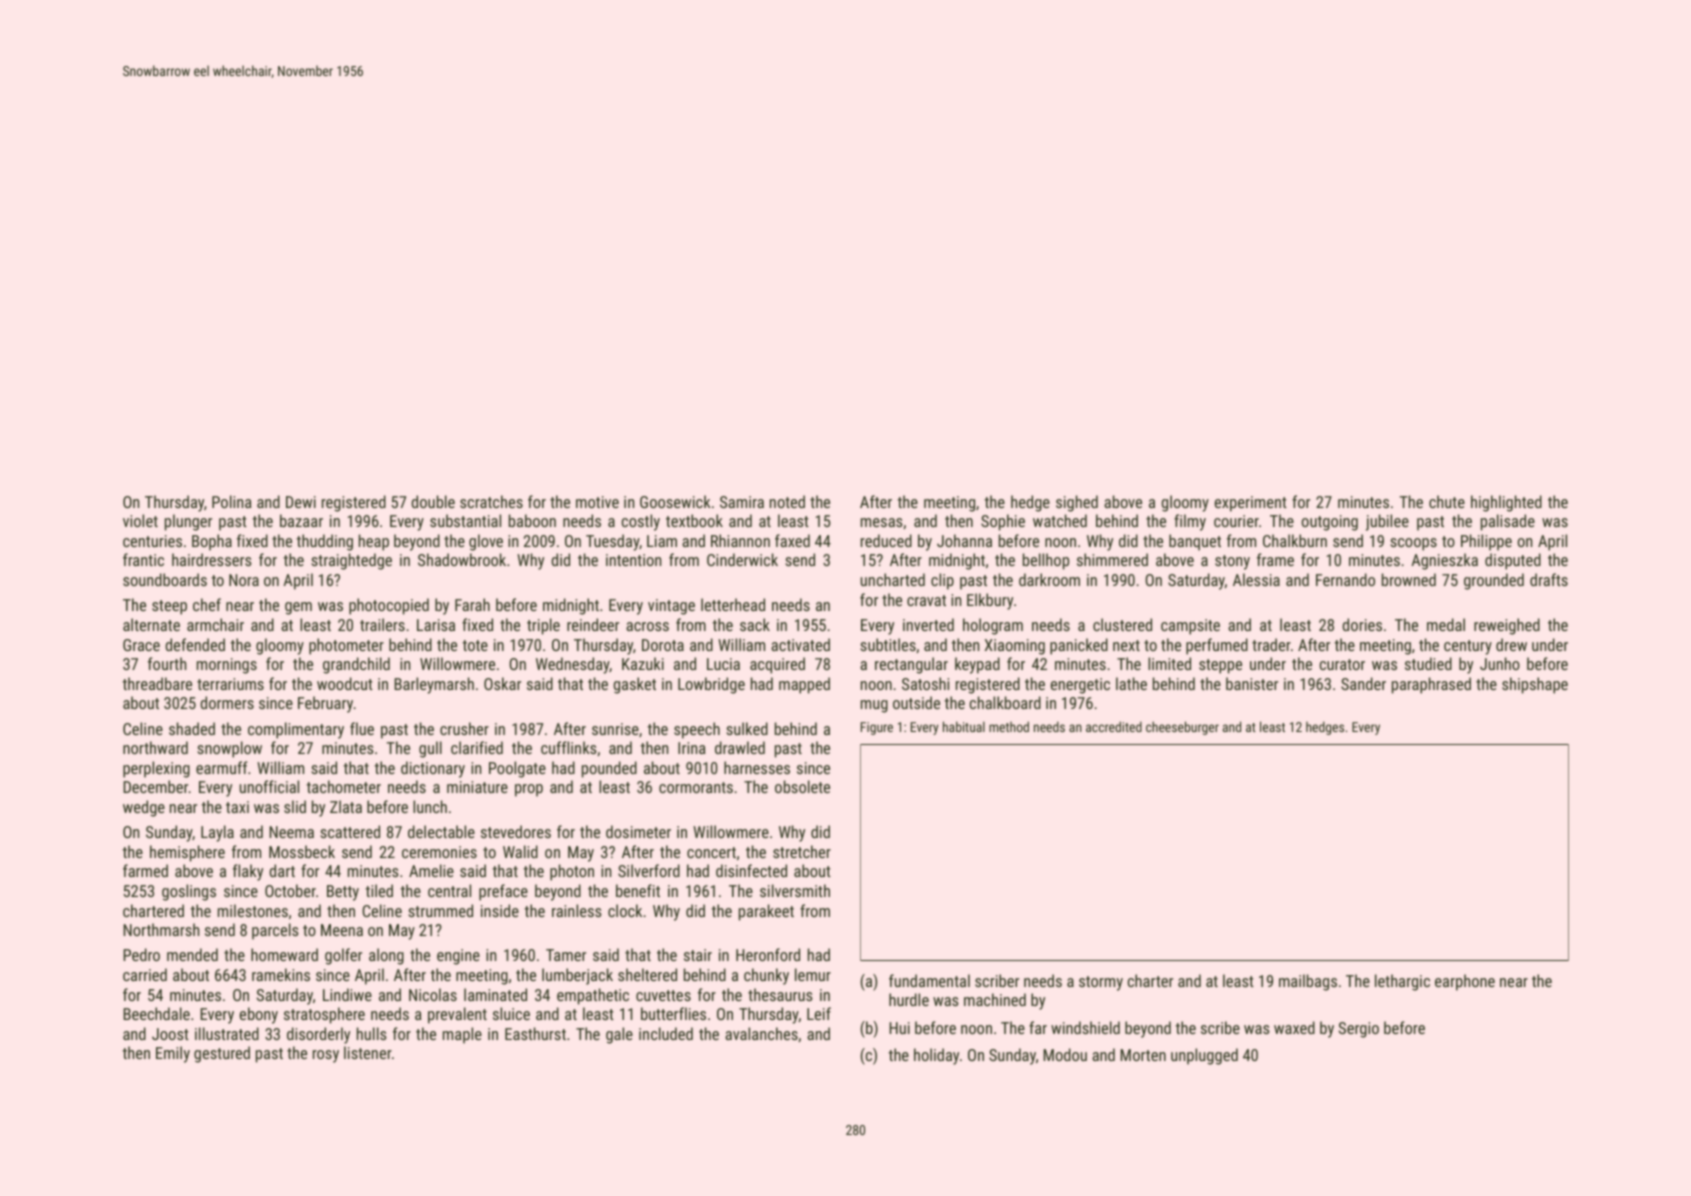 The image size is (1691, 1196). What do you see at coordinates (1077, 503) in the screenshot?
I see `sighed` at bounding box center [1077, 503].
